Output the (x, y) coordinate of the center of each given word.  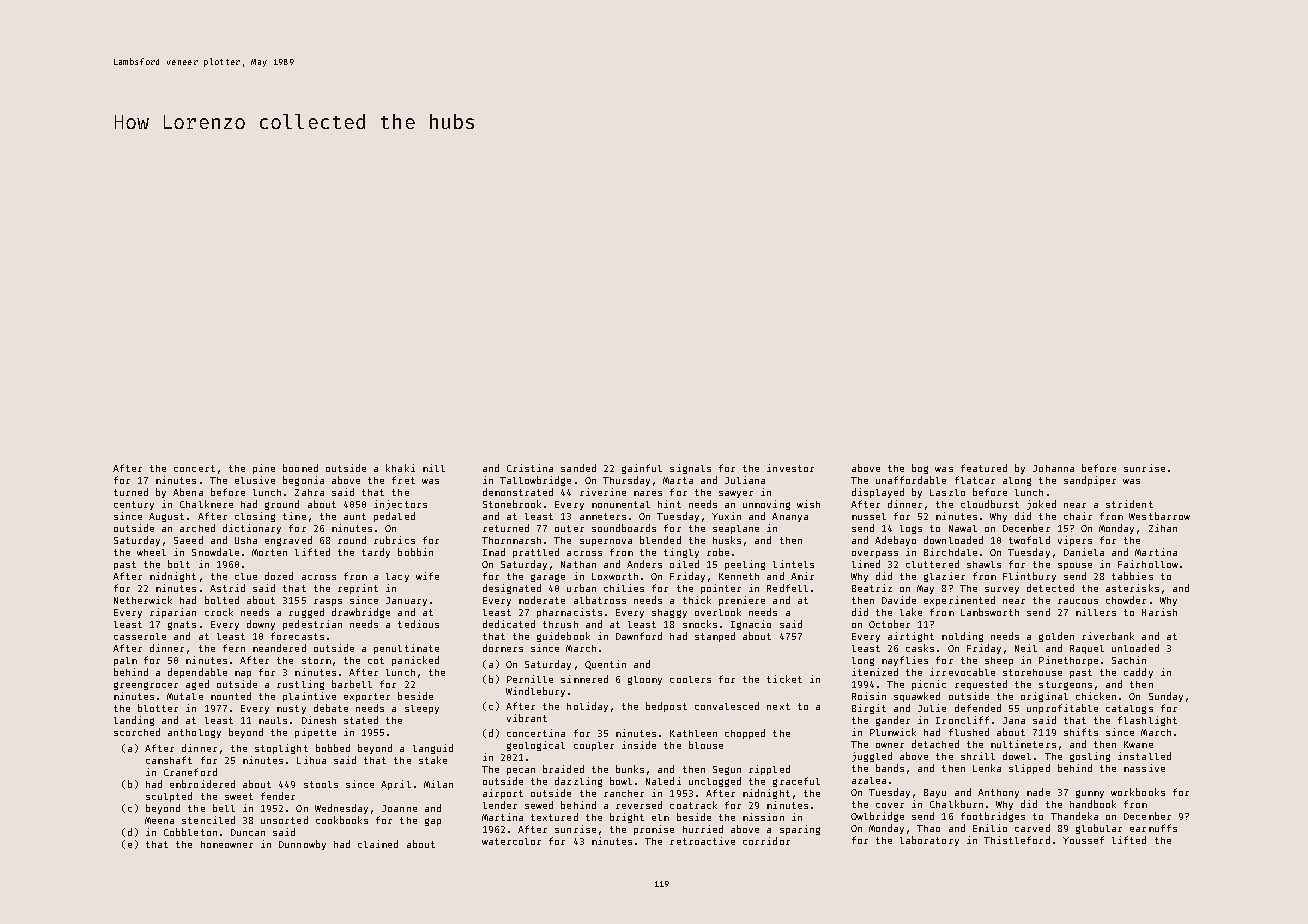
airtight (911, 637)
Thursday (626, 481)
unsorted (284, 820)
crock (219, 612)
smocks (700, 624)
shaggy (669, 613)
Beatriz (872, 588)
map (243, 674)
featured (984, 468)
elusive (255, 480)
